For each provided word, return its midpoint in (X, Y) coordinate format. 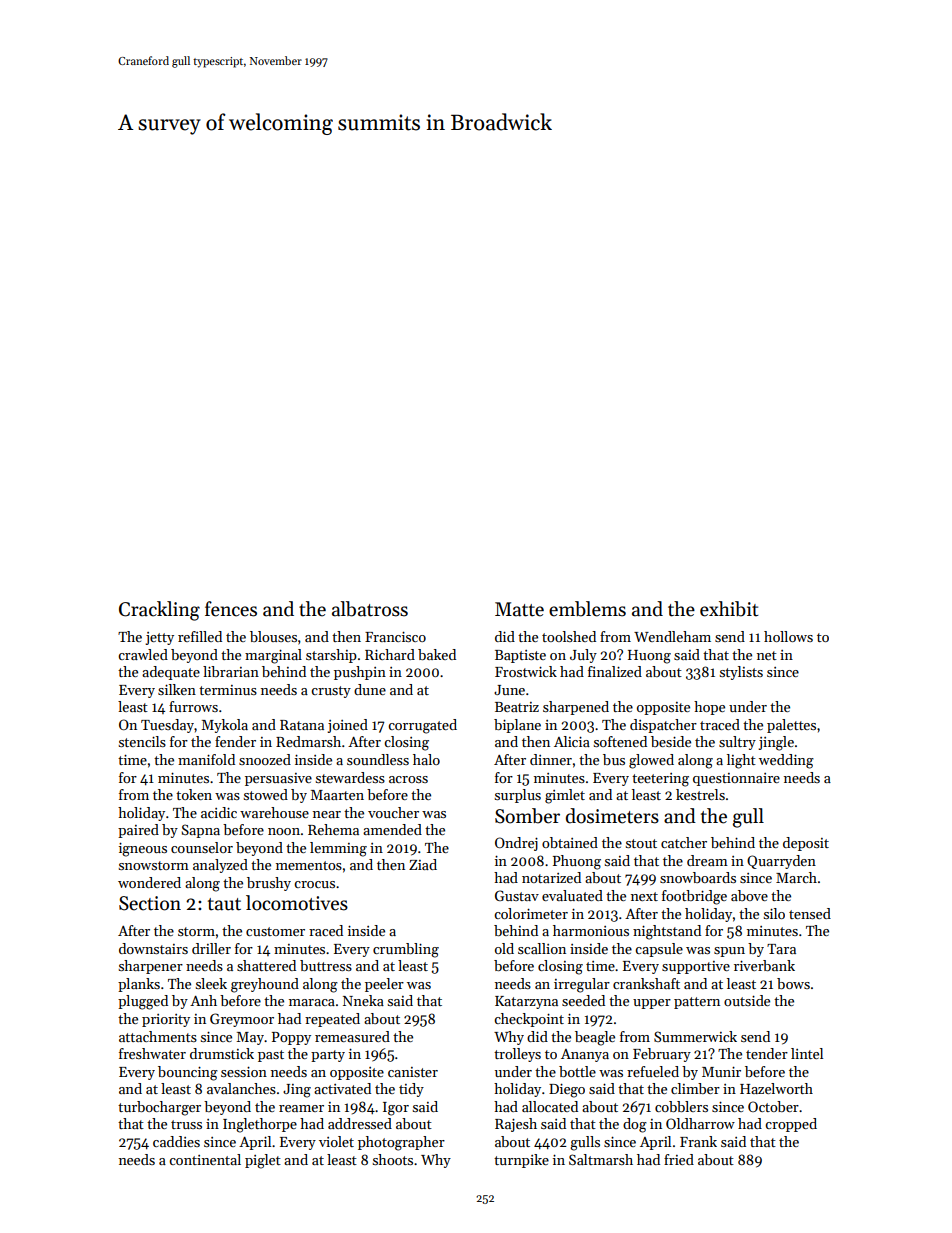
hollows (788, 636)
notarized (551, 877)
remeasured (352, 1036)
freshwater (152, 1053)
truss (186, 1124)
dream (707, 860)
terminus (228, 690)
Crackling (159, 611)
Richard (390, 654)
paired (138, 831)
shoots (393, 1159)
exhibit (729, 609)
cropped (791, 1125)
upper (652, 1004)
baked (437, 654)
